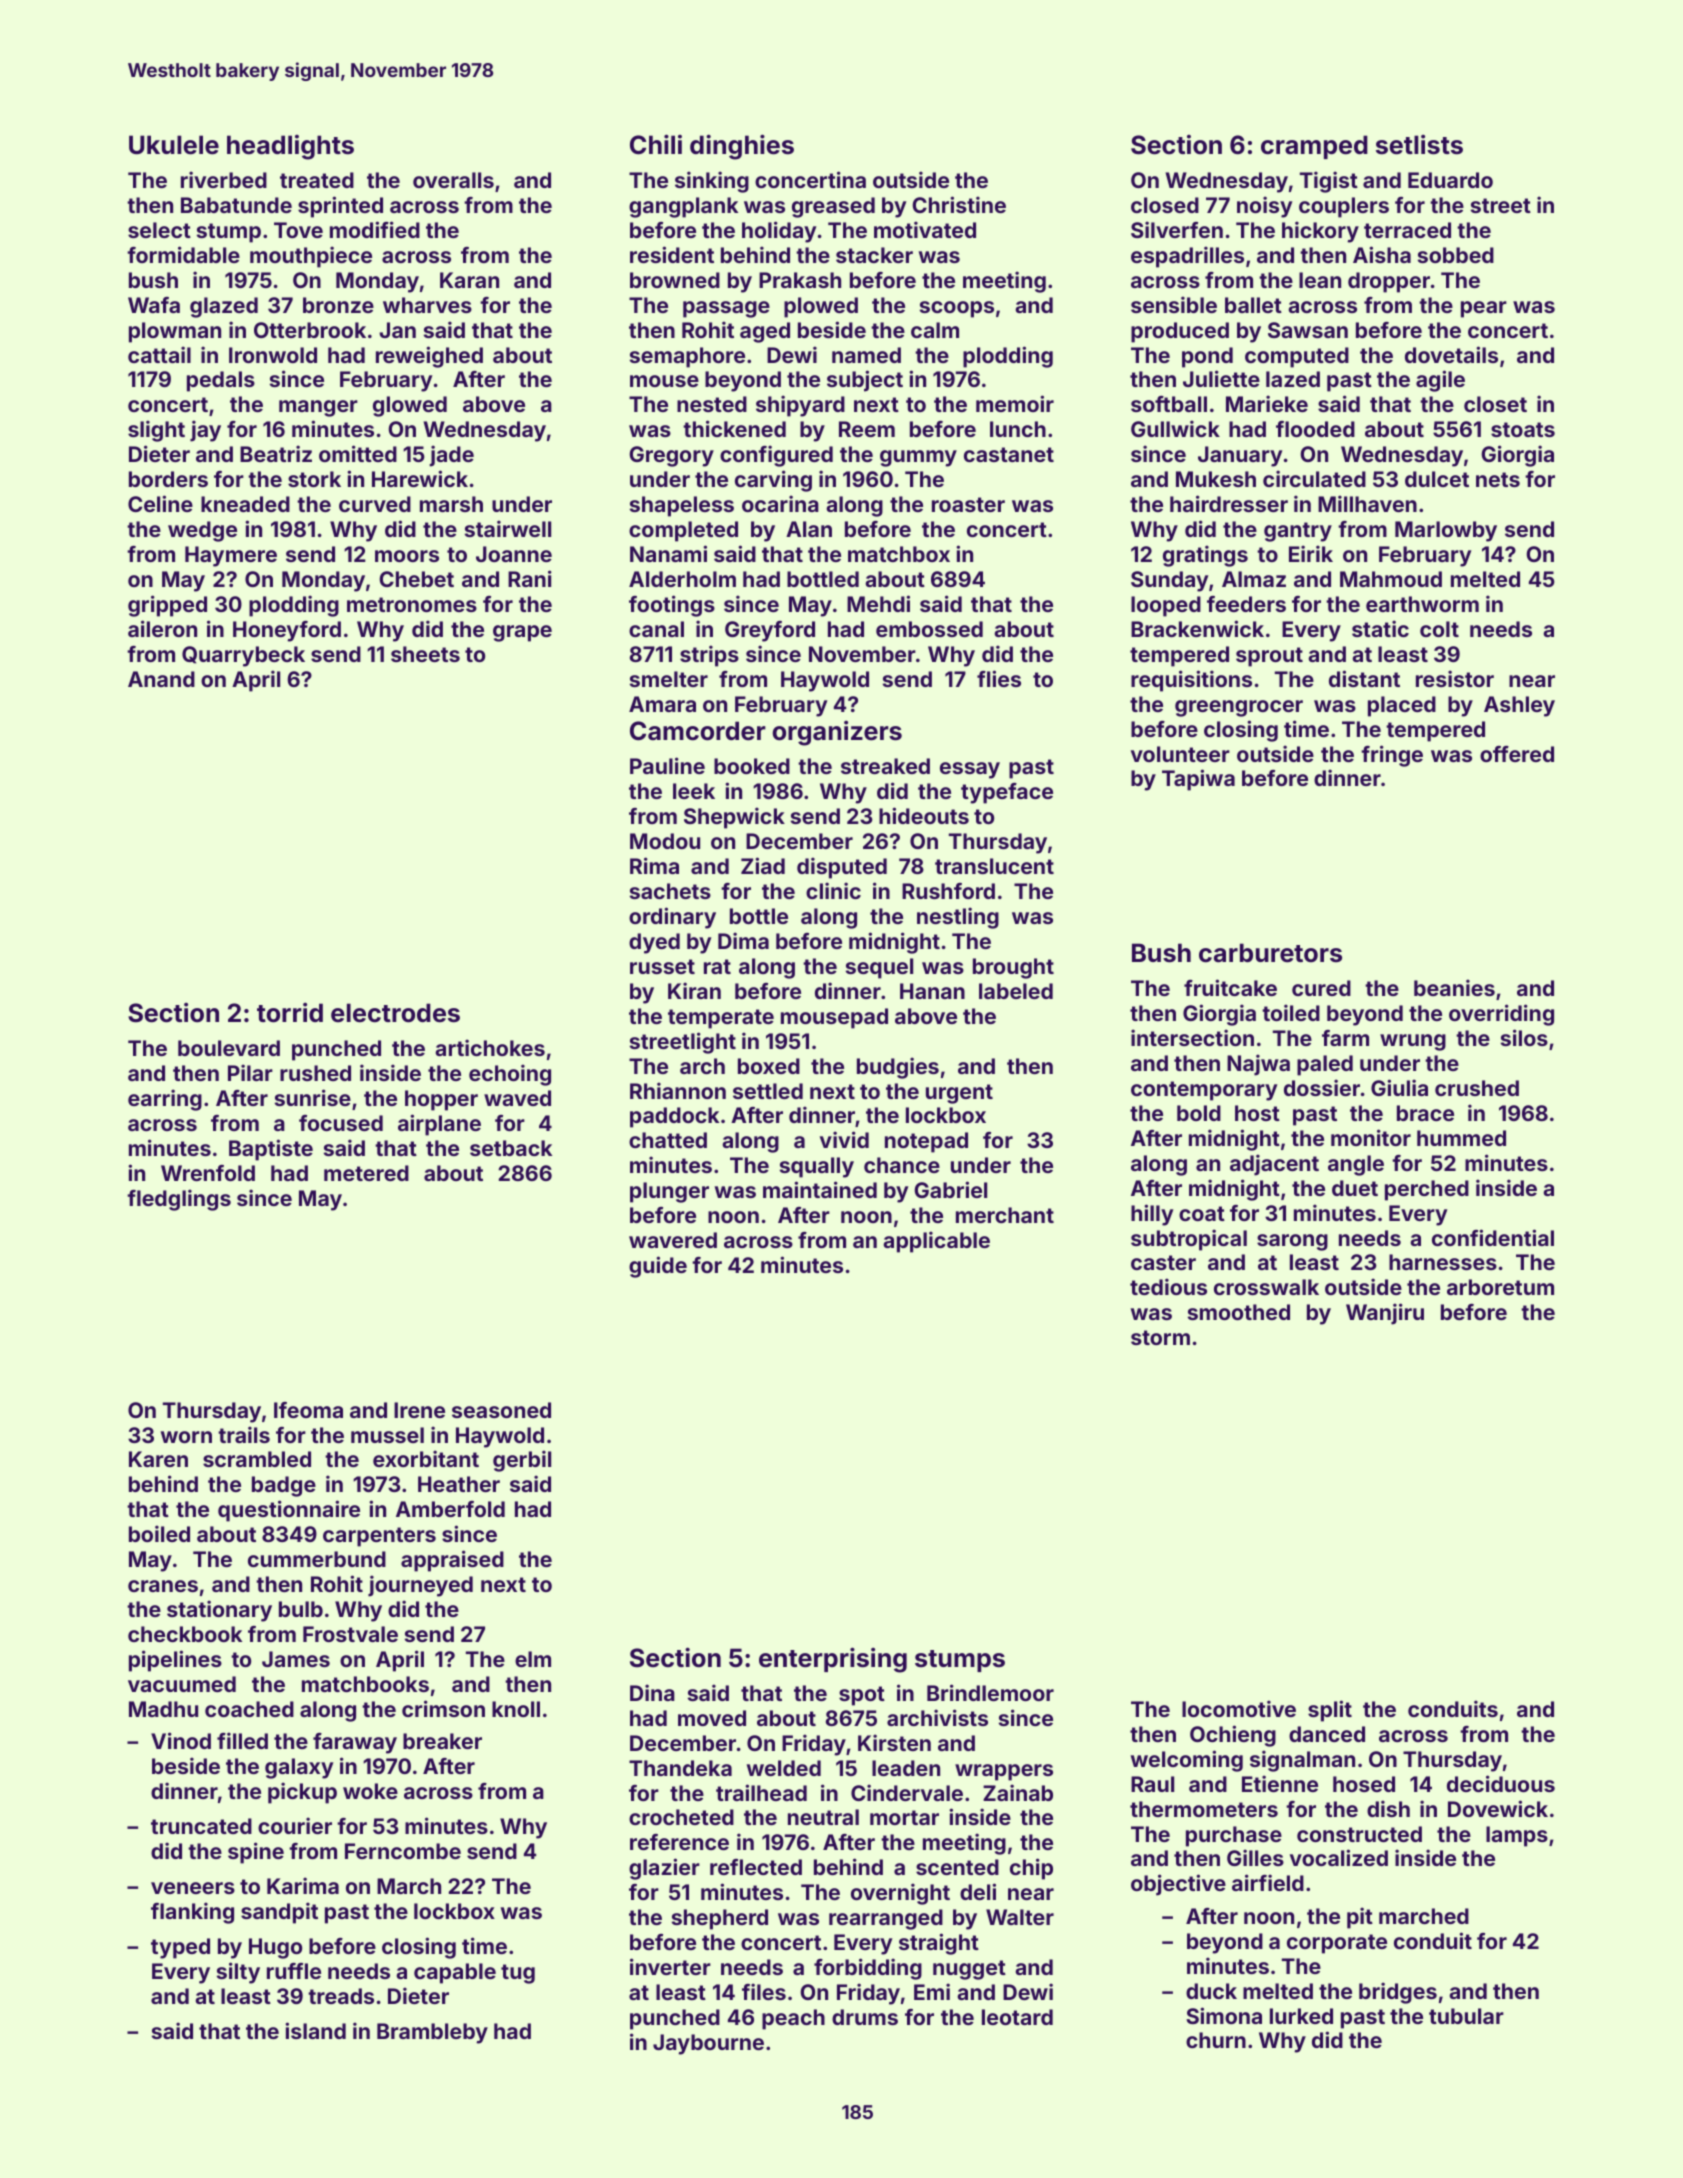 The height and width of the image is (2178, 1683). I want to click on Tigist, so click(1329, 182).
